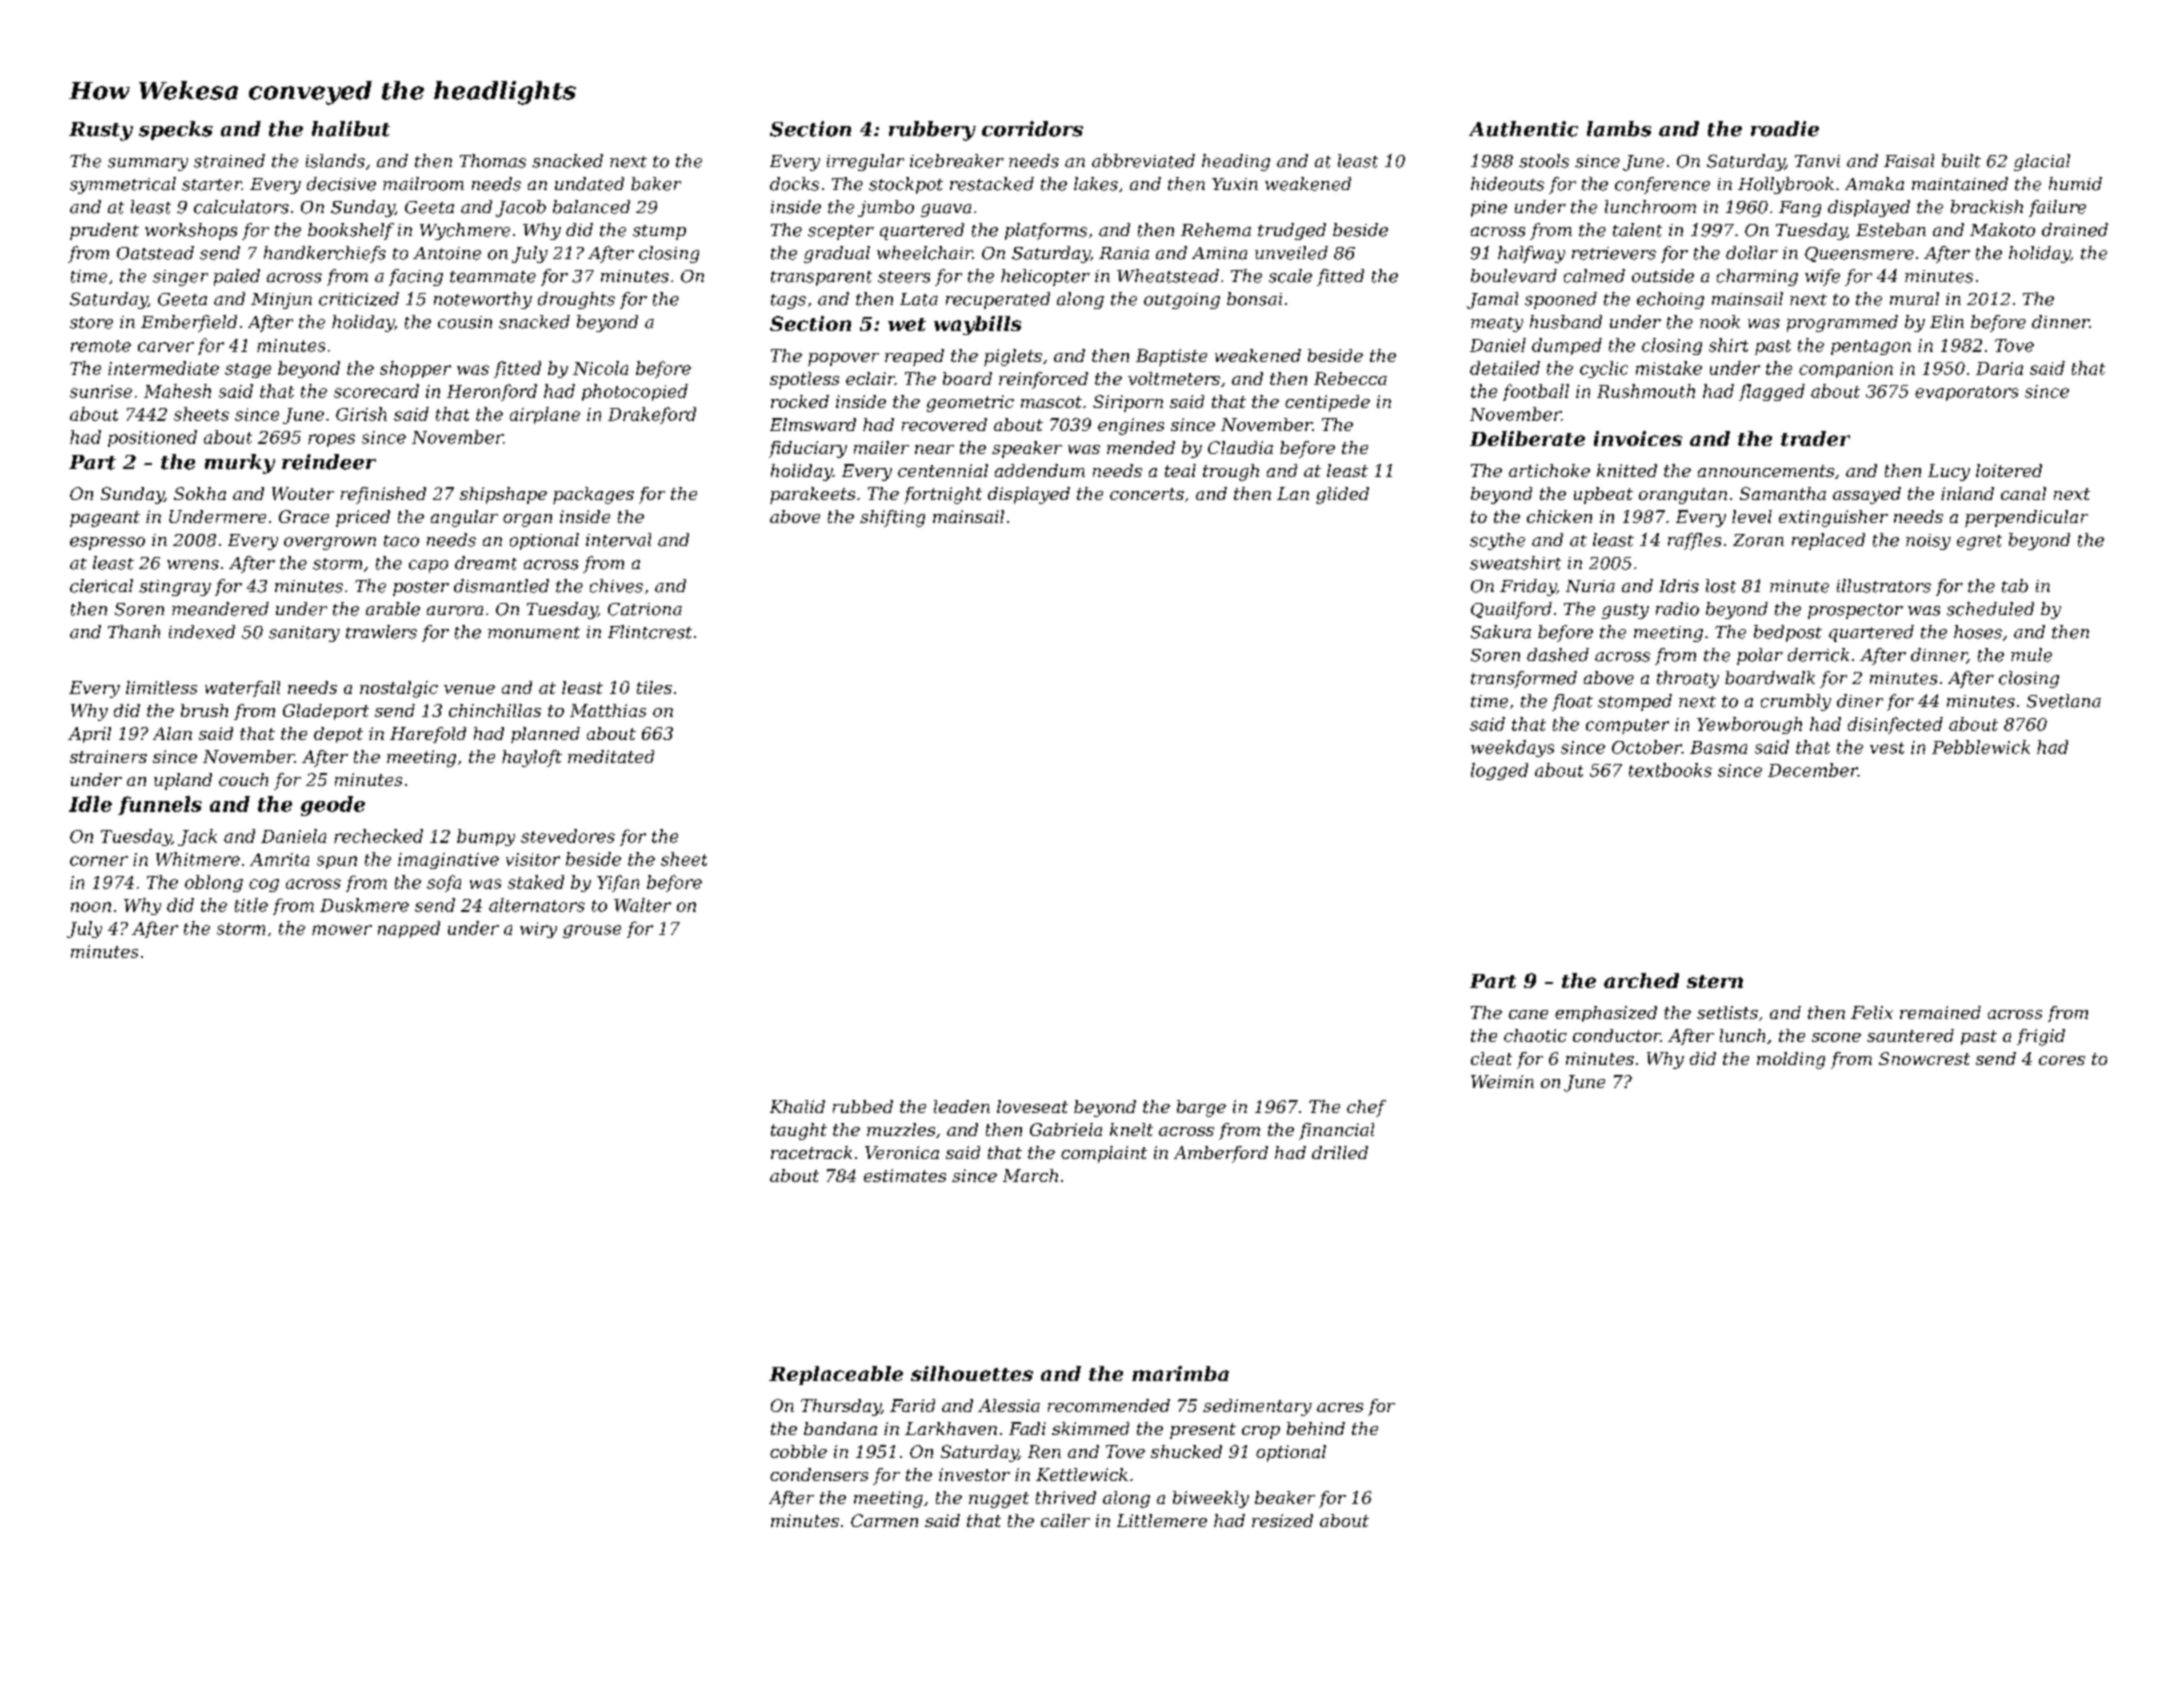 The height and width of the image is (1683, 2178). Describe the element at coordinates (932, 131) in the image. I see `rubbery` at that location.
